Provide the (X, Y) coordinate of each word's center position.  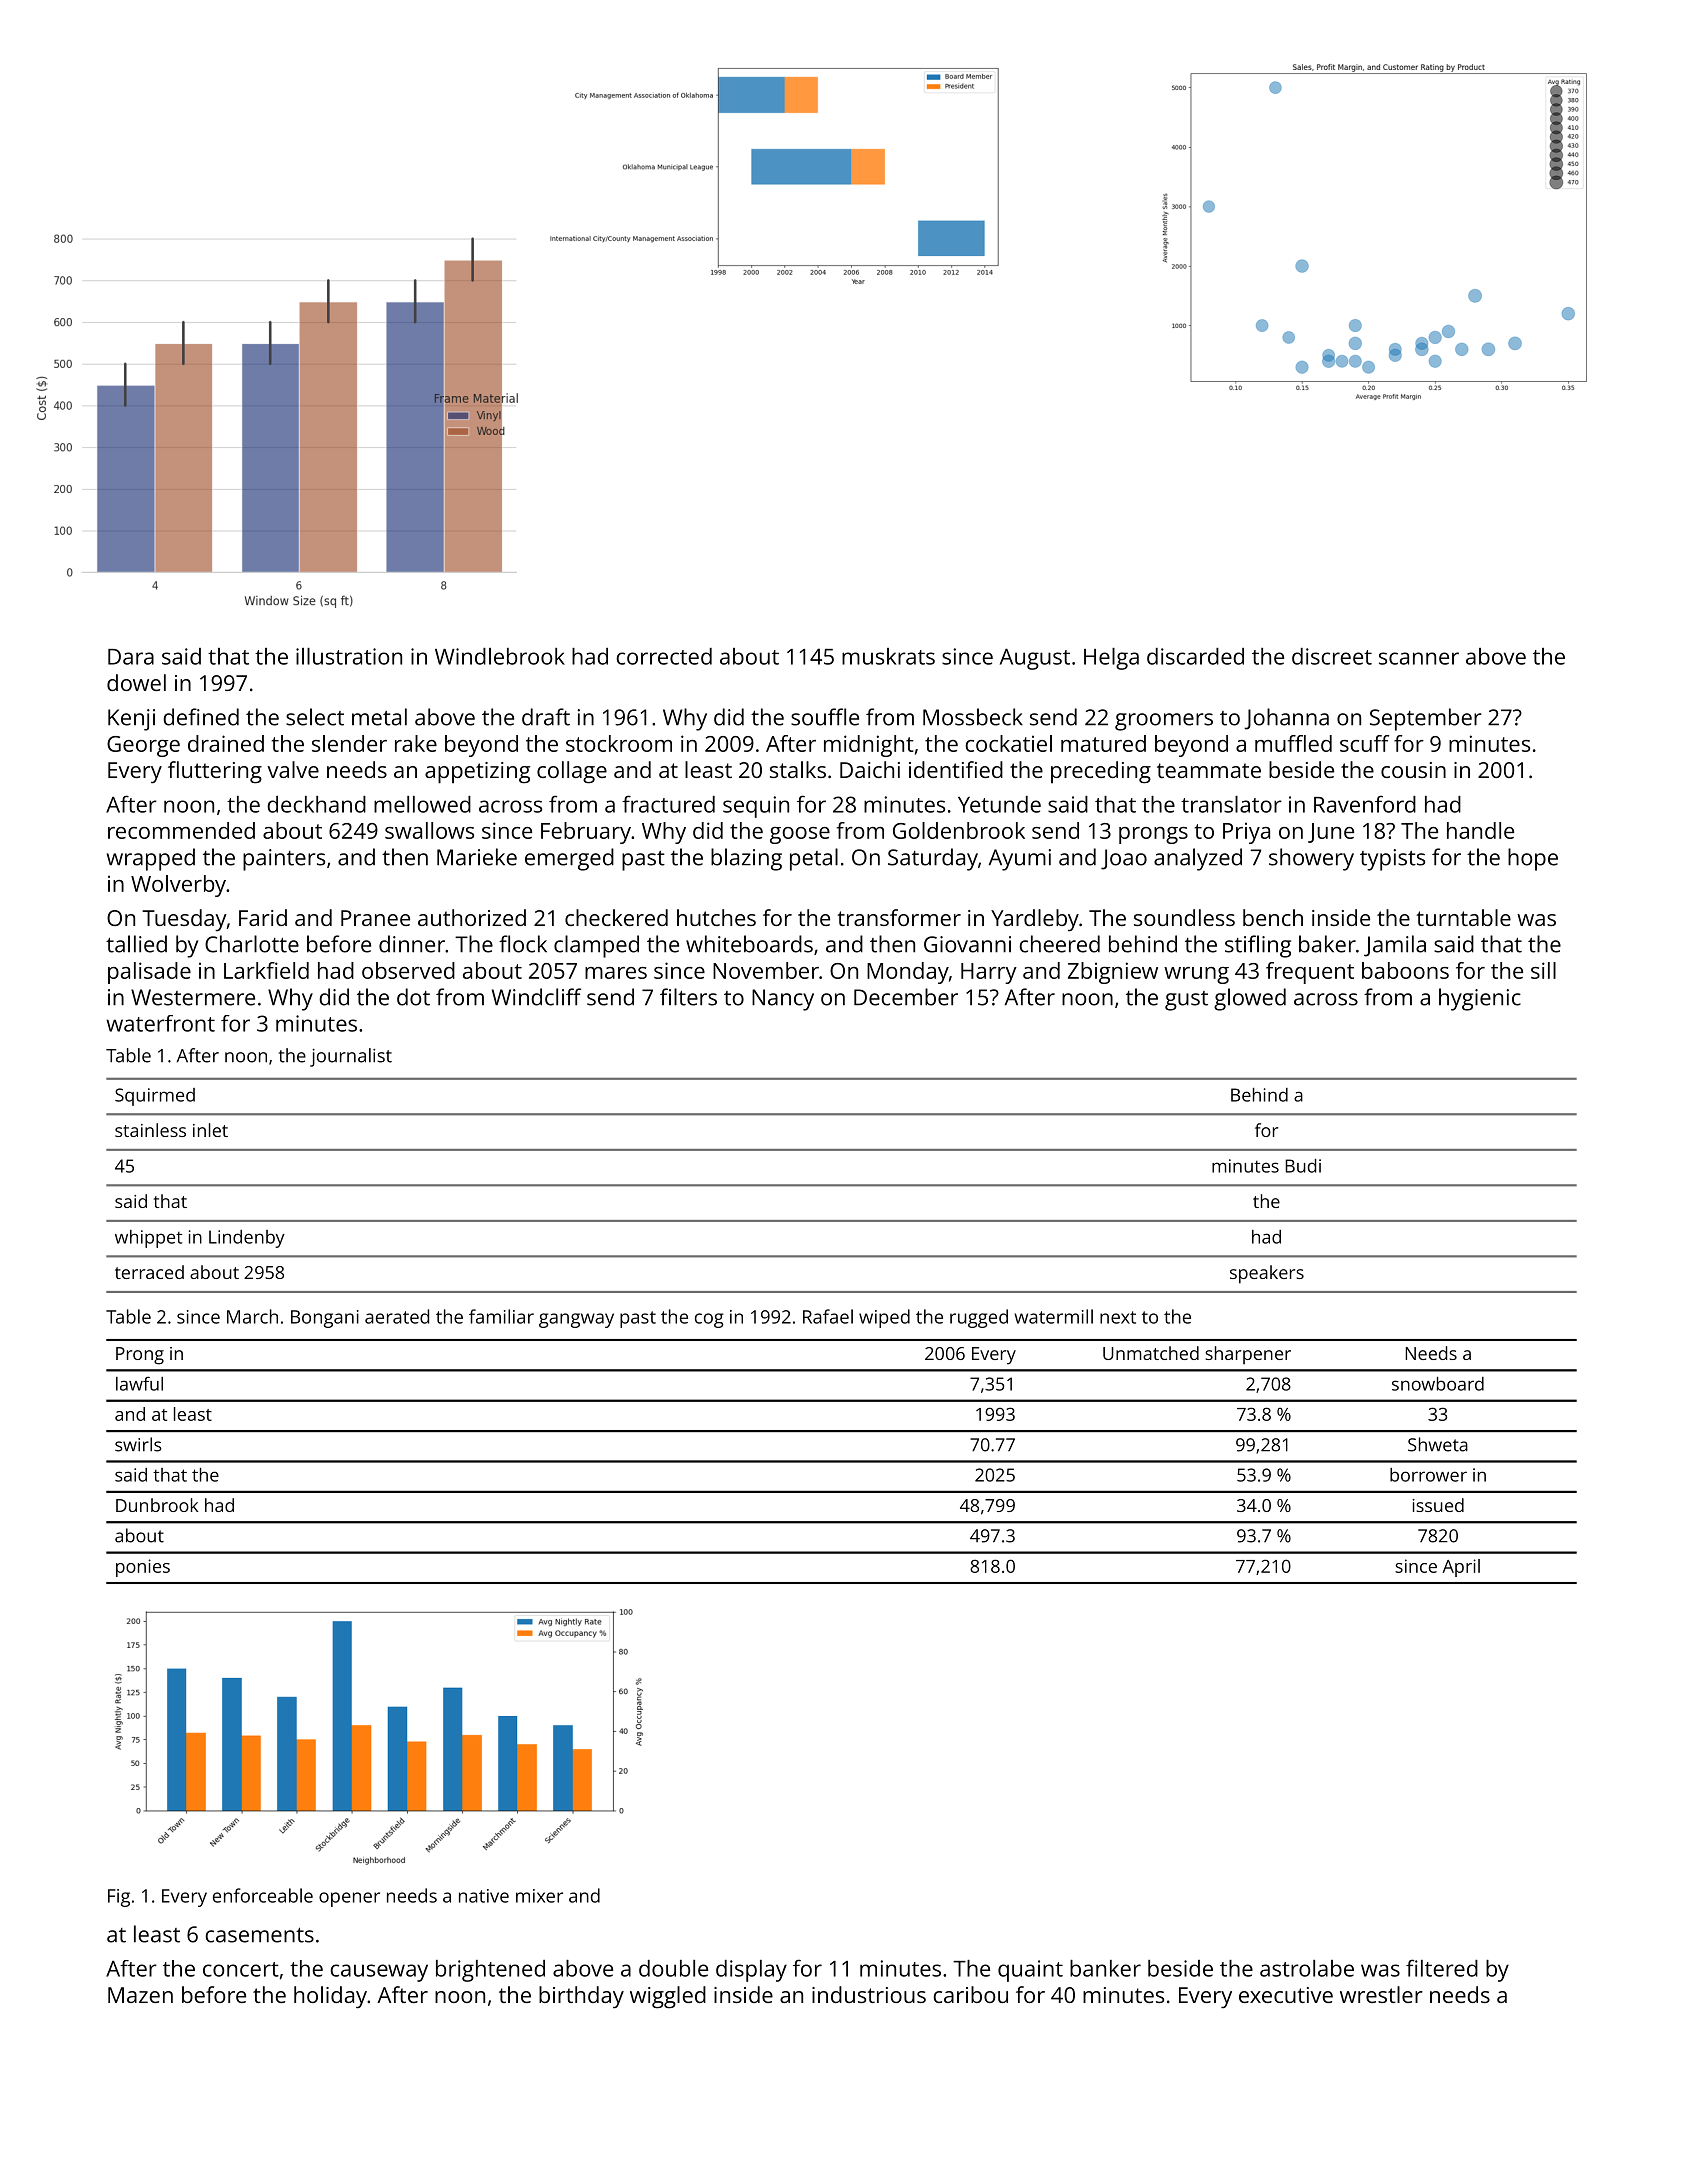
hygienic (1480, 999)
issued (1438, 1505)
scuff (1364, 743)
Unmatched (1151, 1353)
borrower (1428, 1475)
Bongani (325, 1319)
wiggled (668, 1997)
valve (293, 769)
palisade (149, 973)
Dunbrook (157, 1505)
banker (1105, 1968)
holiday (330, 1997)
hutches (716, 917)
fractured (668, 804)
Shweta (1438, 1444)
